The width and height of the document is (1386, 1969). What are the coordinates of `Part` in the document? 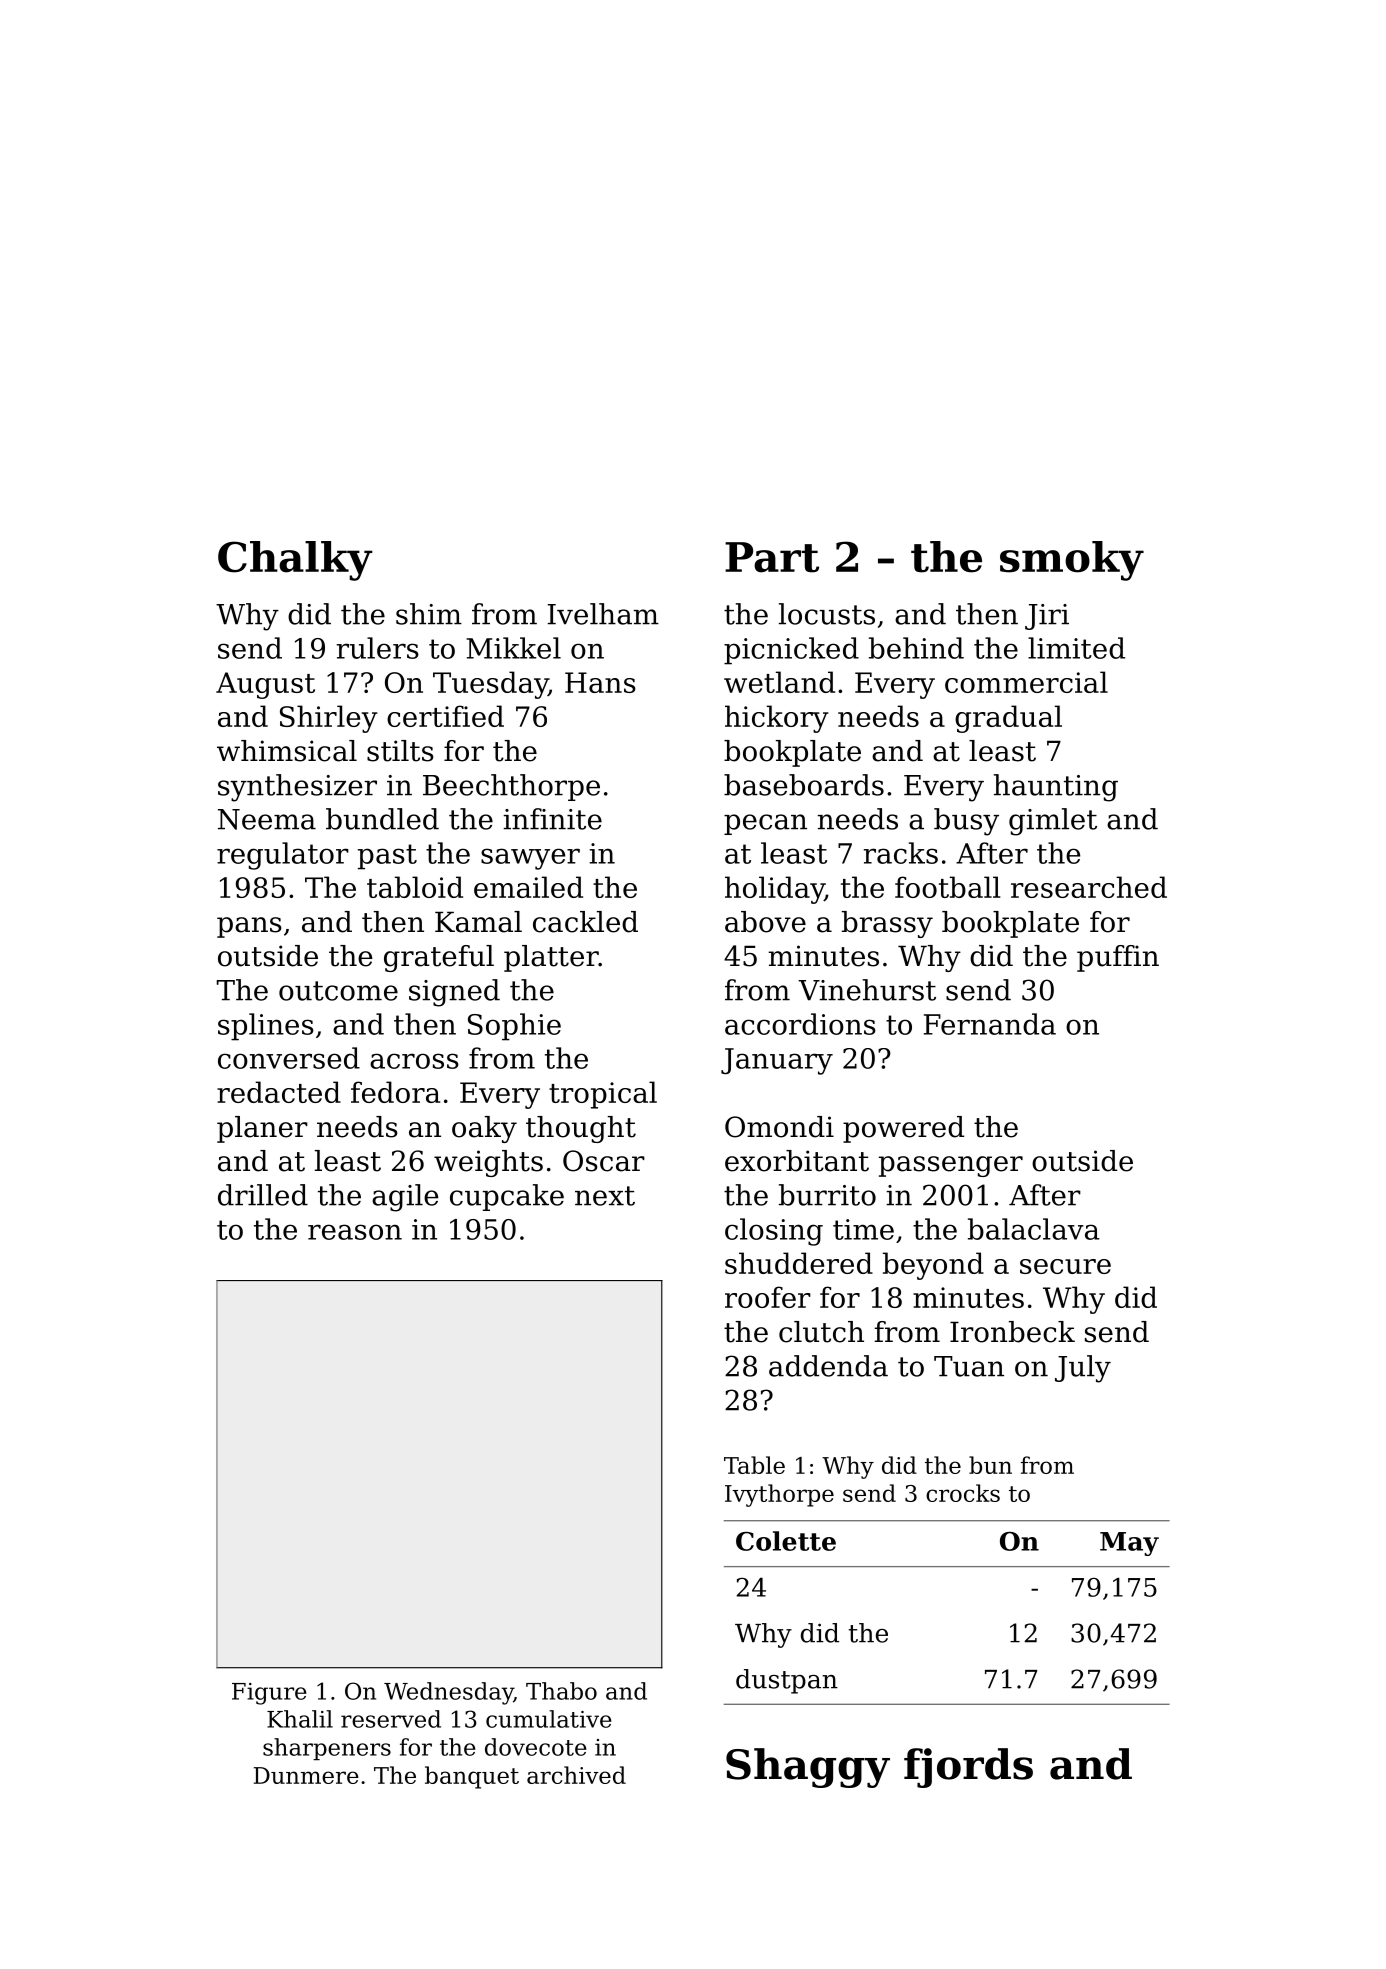 It's located at (772, 557).
